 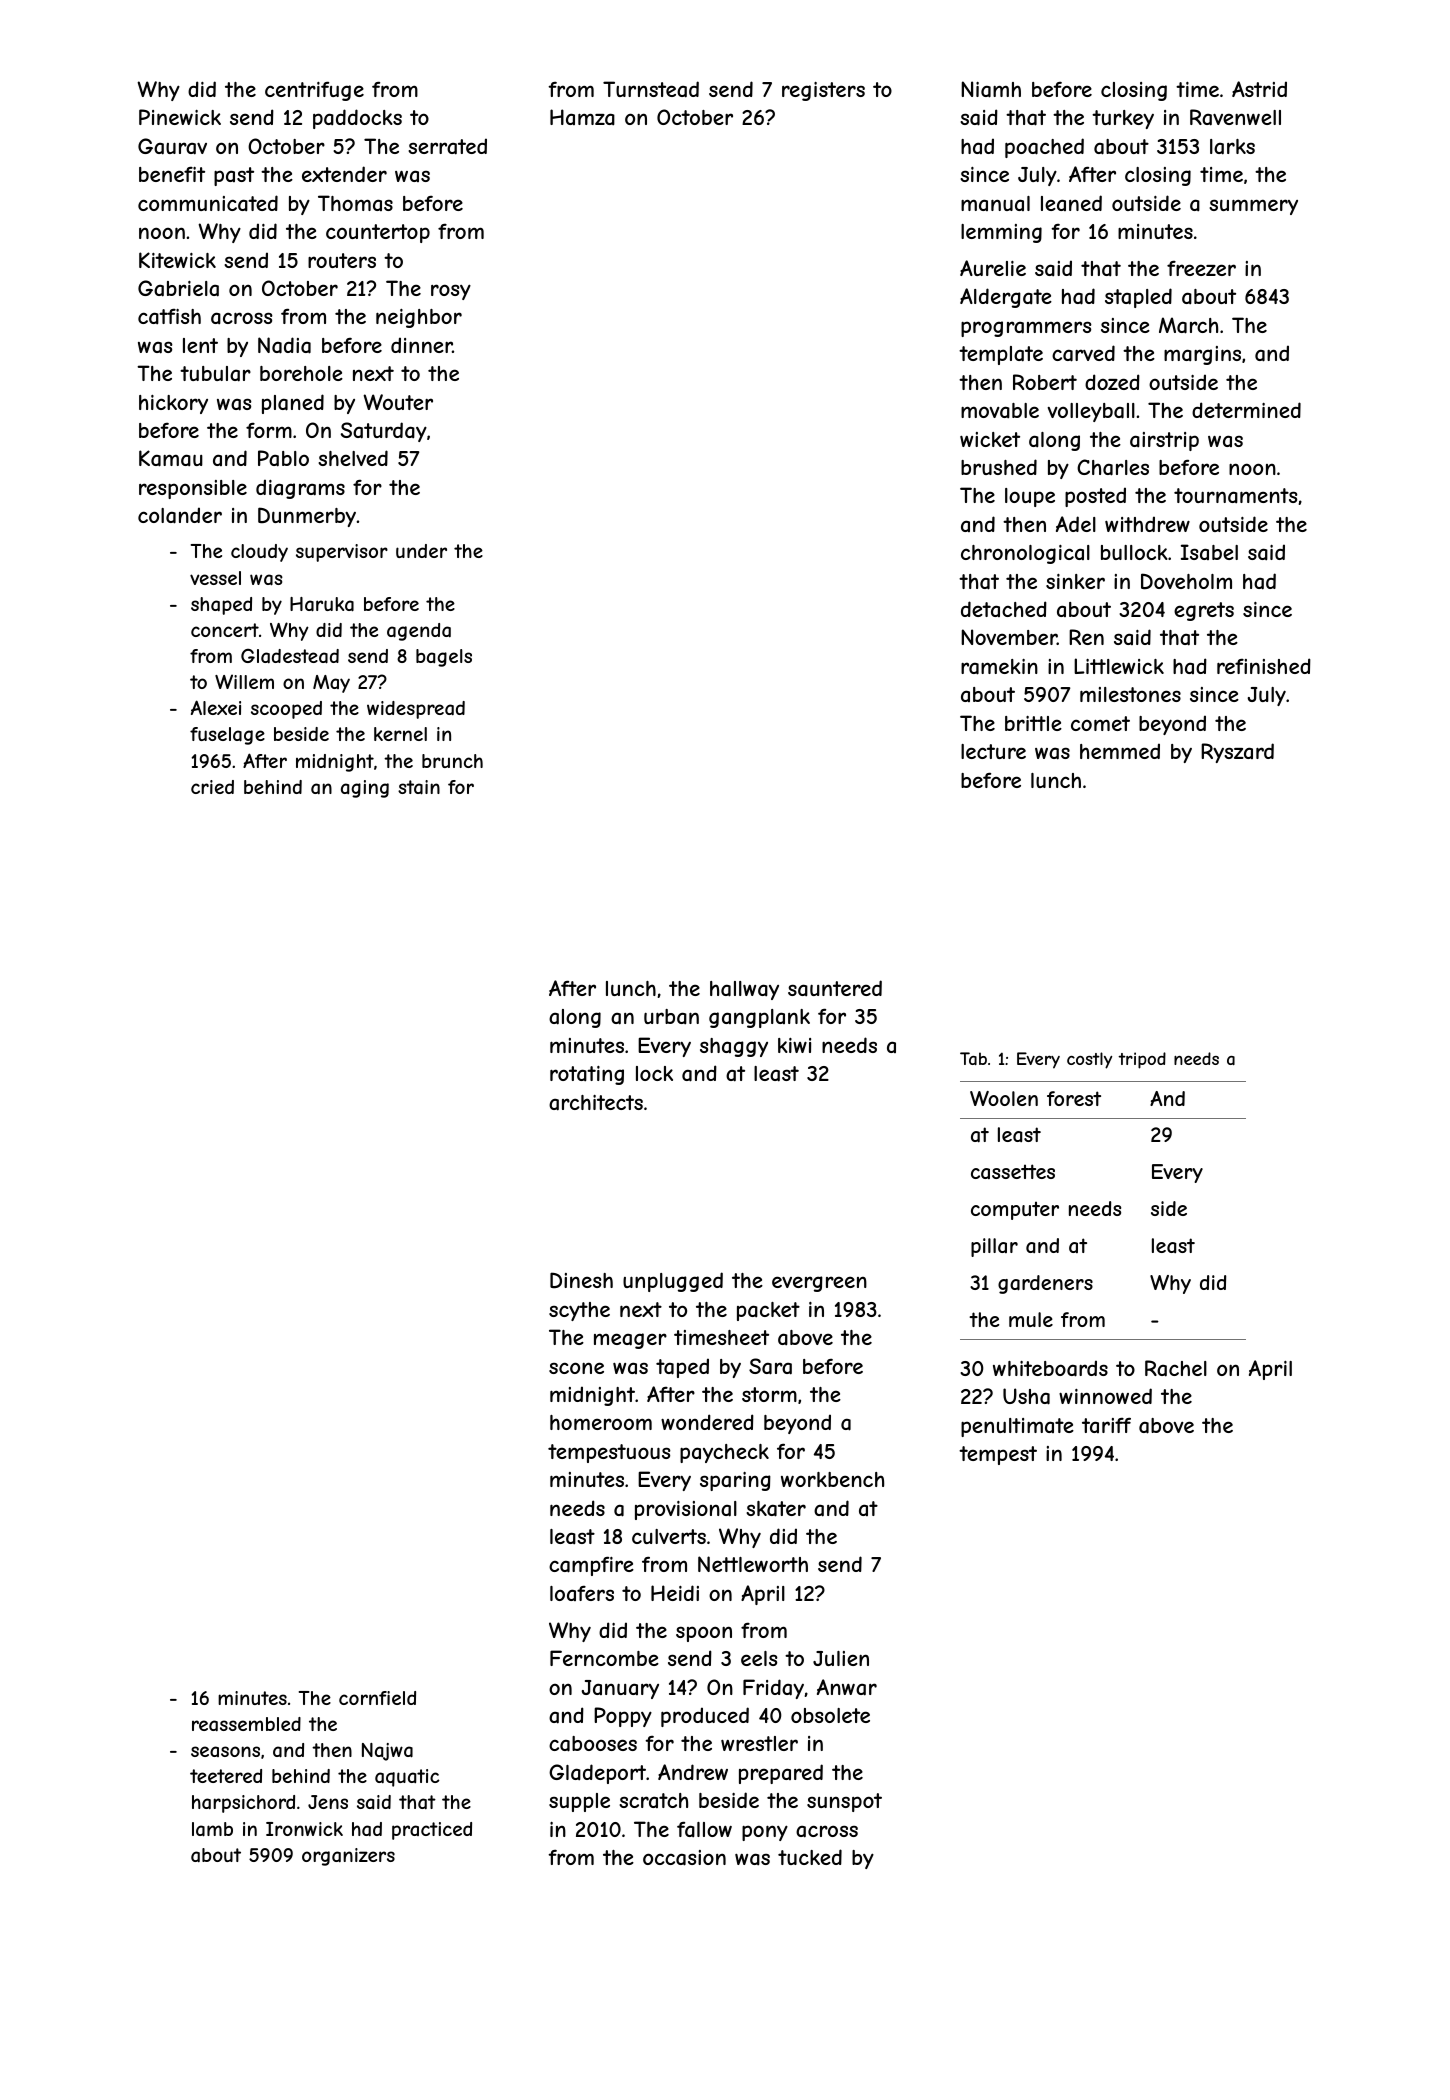 What do you see at coordinates (973, 1058) in the document?
I see `Tab` at bounding box center [973, 1058].
